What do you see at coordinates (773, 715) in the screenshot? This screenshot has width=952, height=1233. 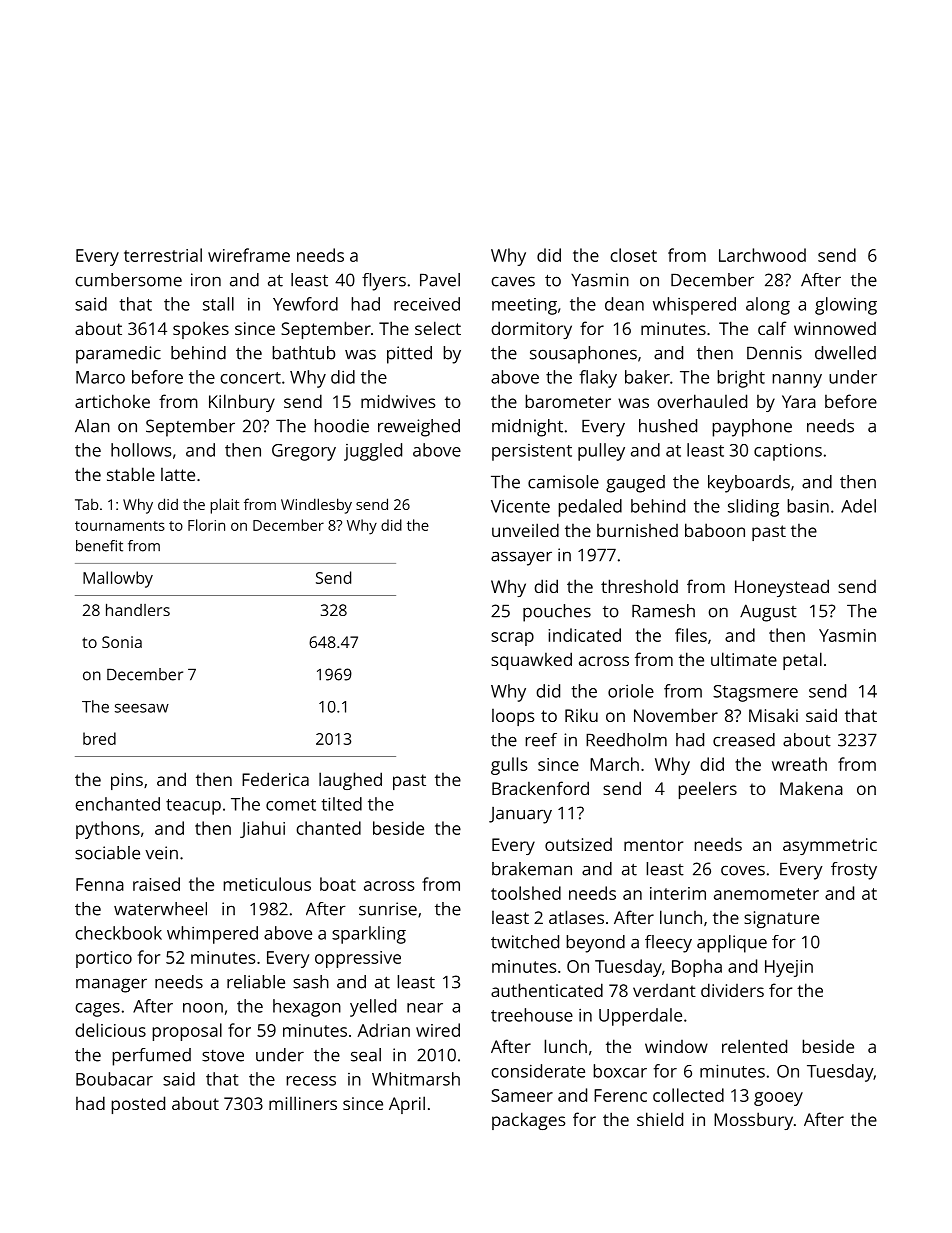 I see `Misaki` at bounding box center [773, 715].
